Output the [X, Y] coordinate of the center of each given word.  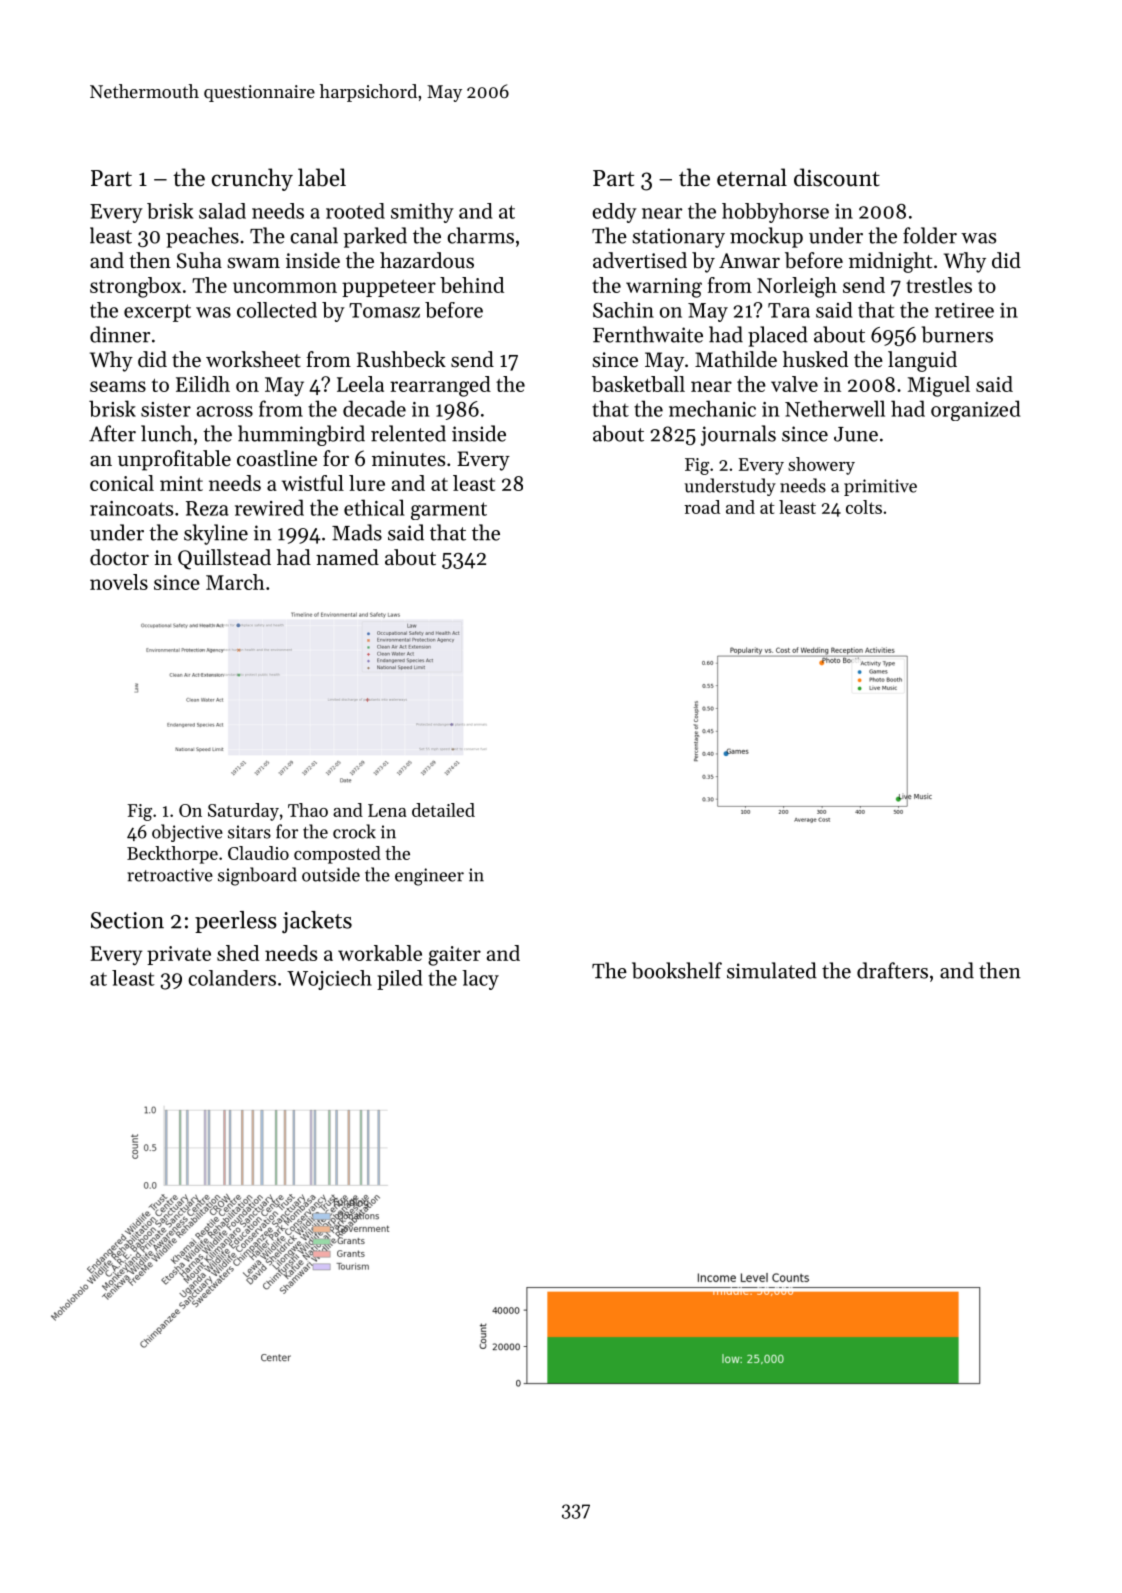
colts [864, 507]
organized [976, 410]
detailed [443, 810]
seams [118, 386]
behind [472, 285]
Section [127, 920]
